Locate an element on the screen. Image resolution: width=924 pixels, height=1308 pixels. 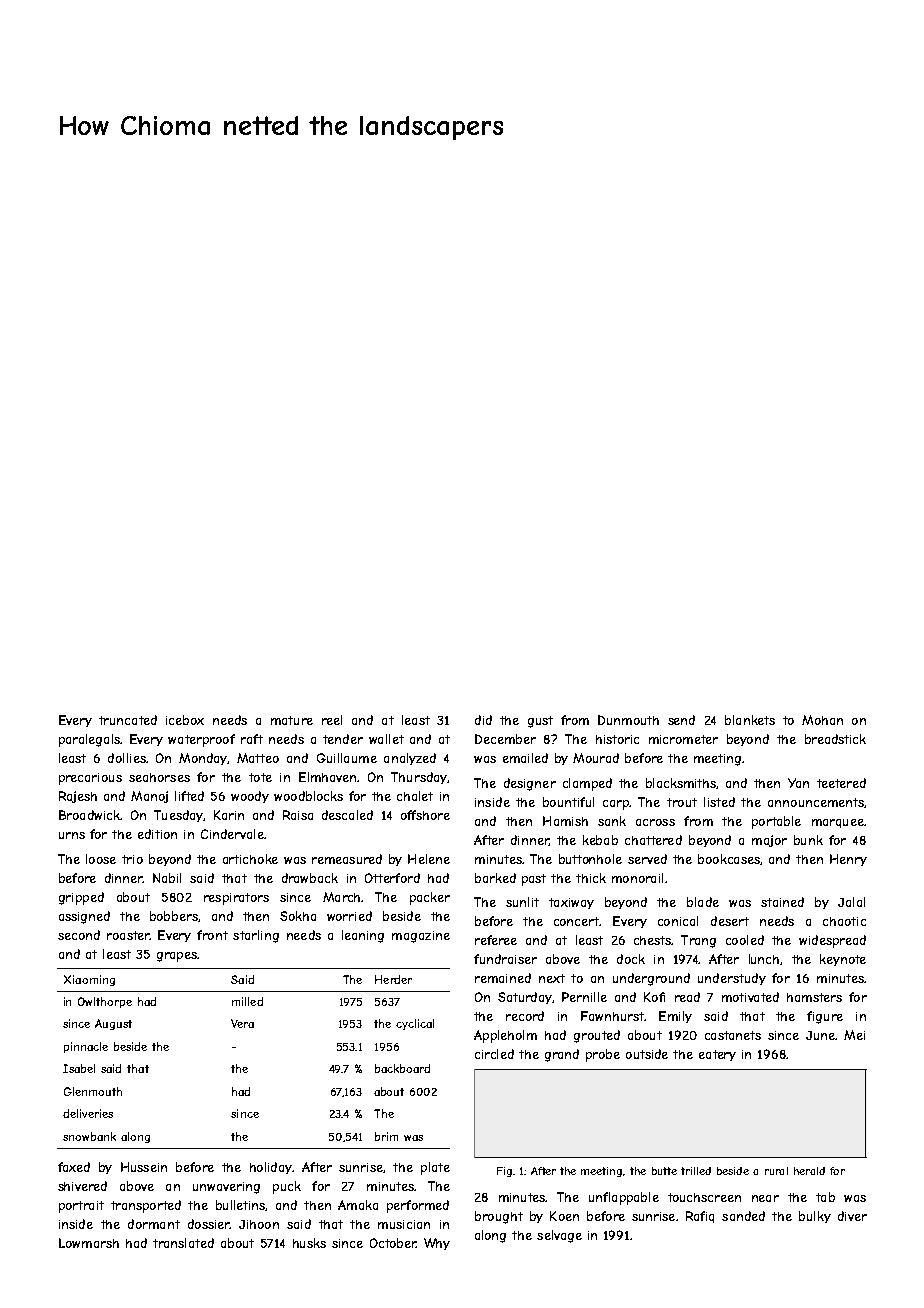
Henry is located at coordinates (848, 860).
